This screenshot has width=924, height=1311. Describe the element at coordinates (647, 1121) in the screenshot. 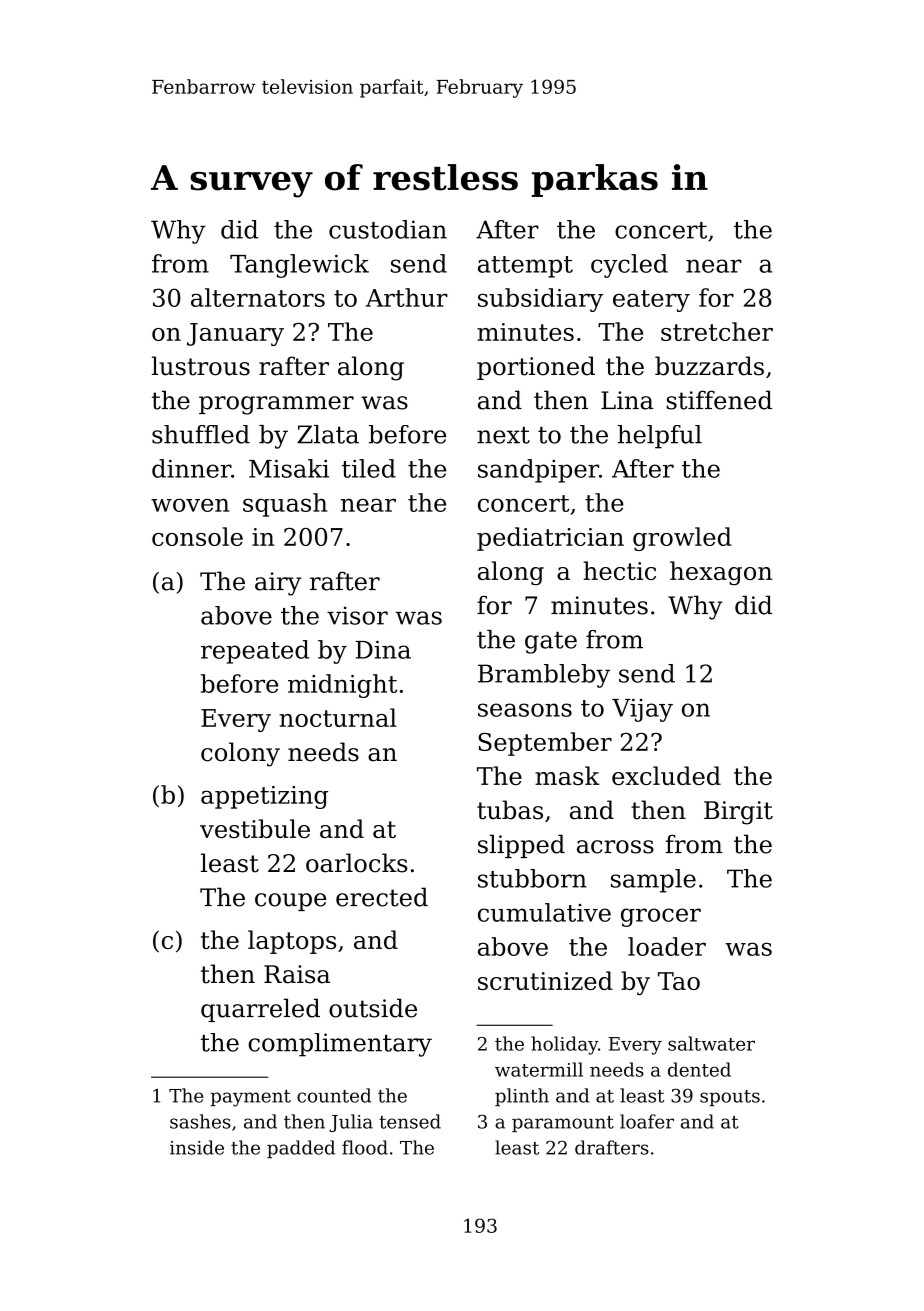

I see `loafer` at that location.
